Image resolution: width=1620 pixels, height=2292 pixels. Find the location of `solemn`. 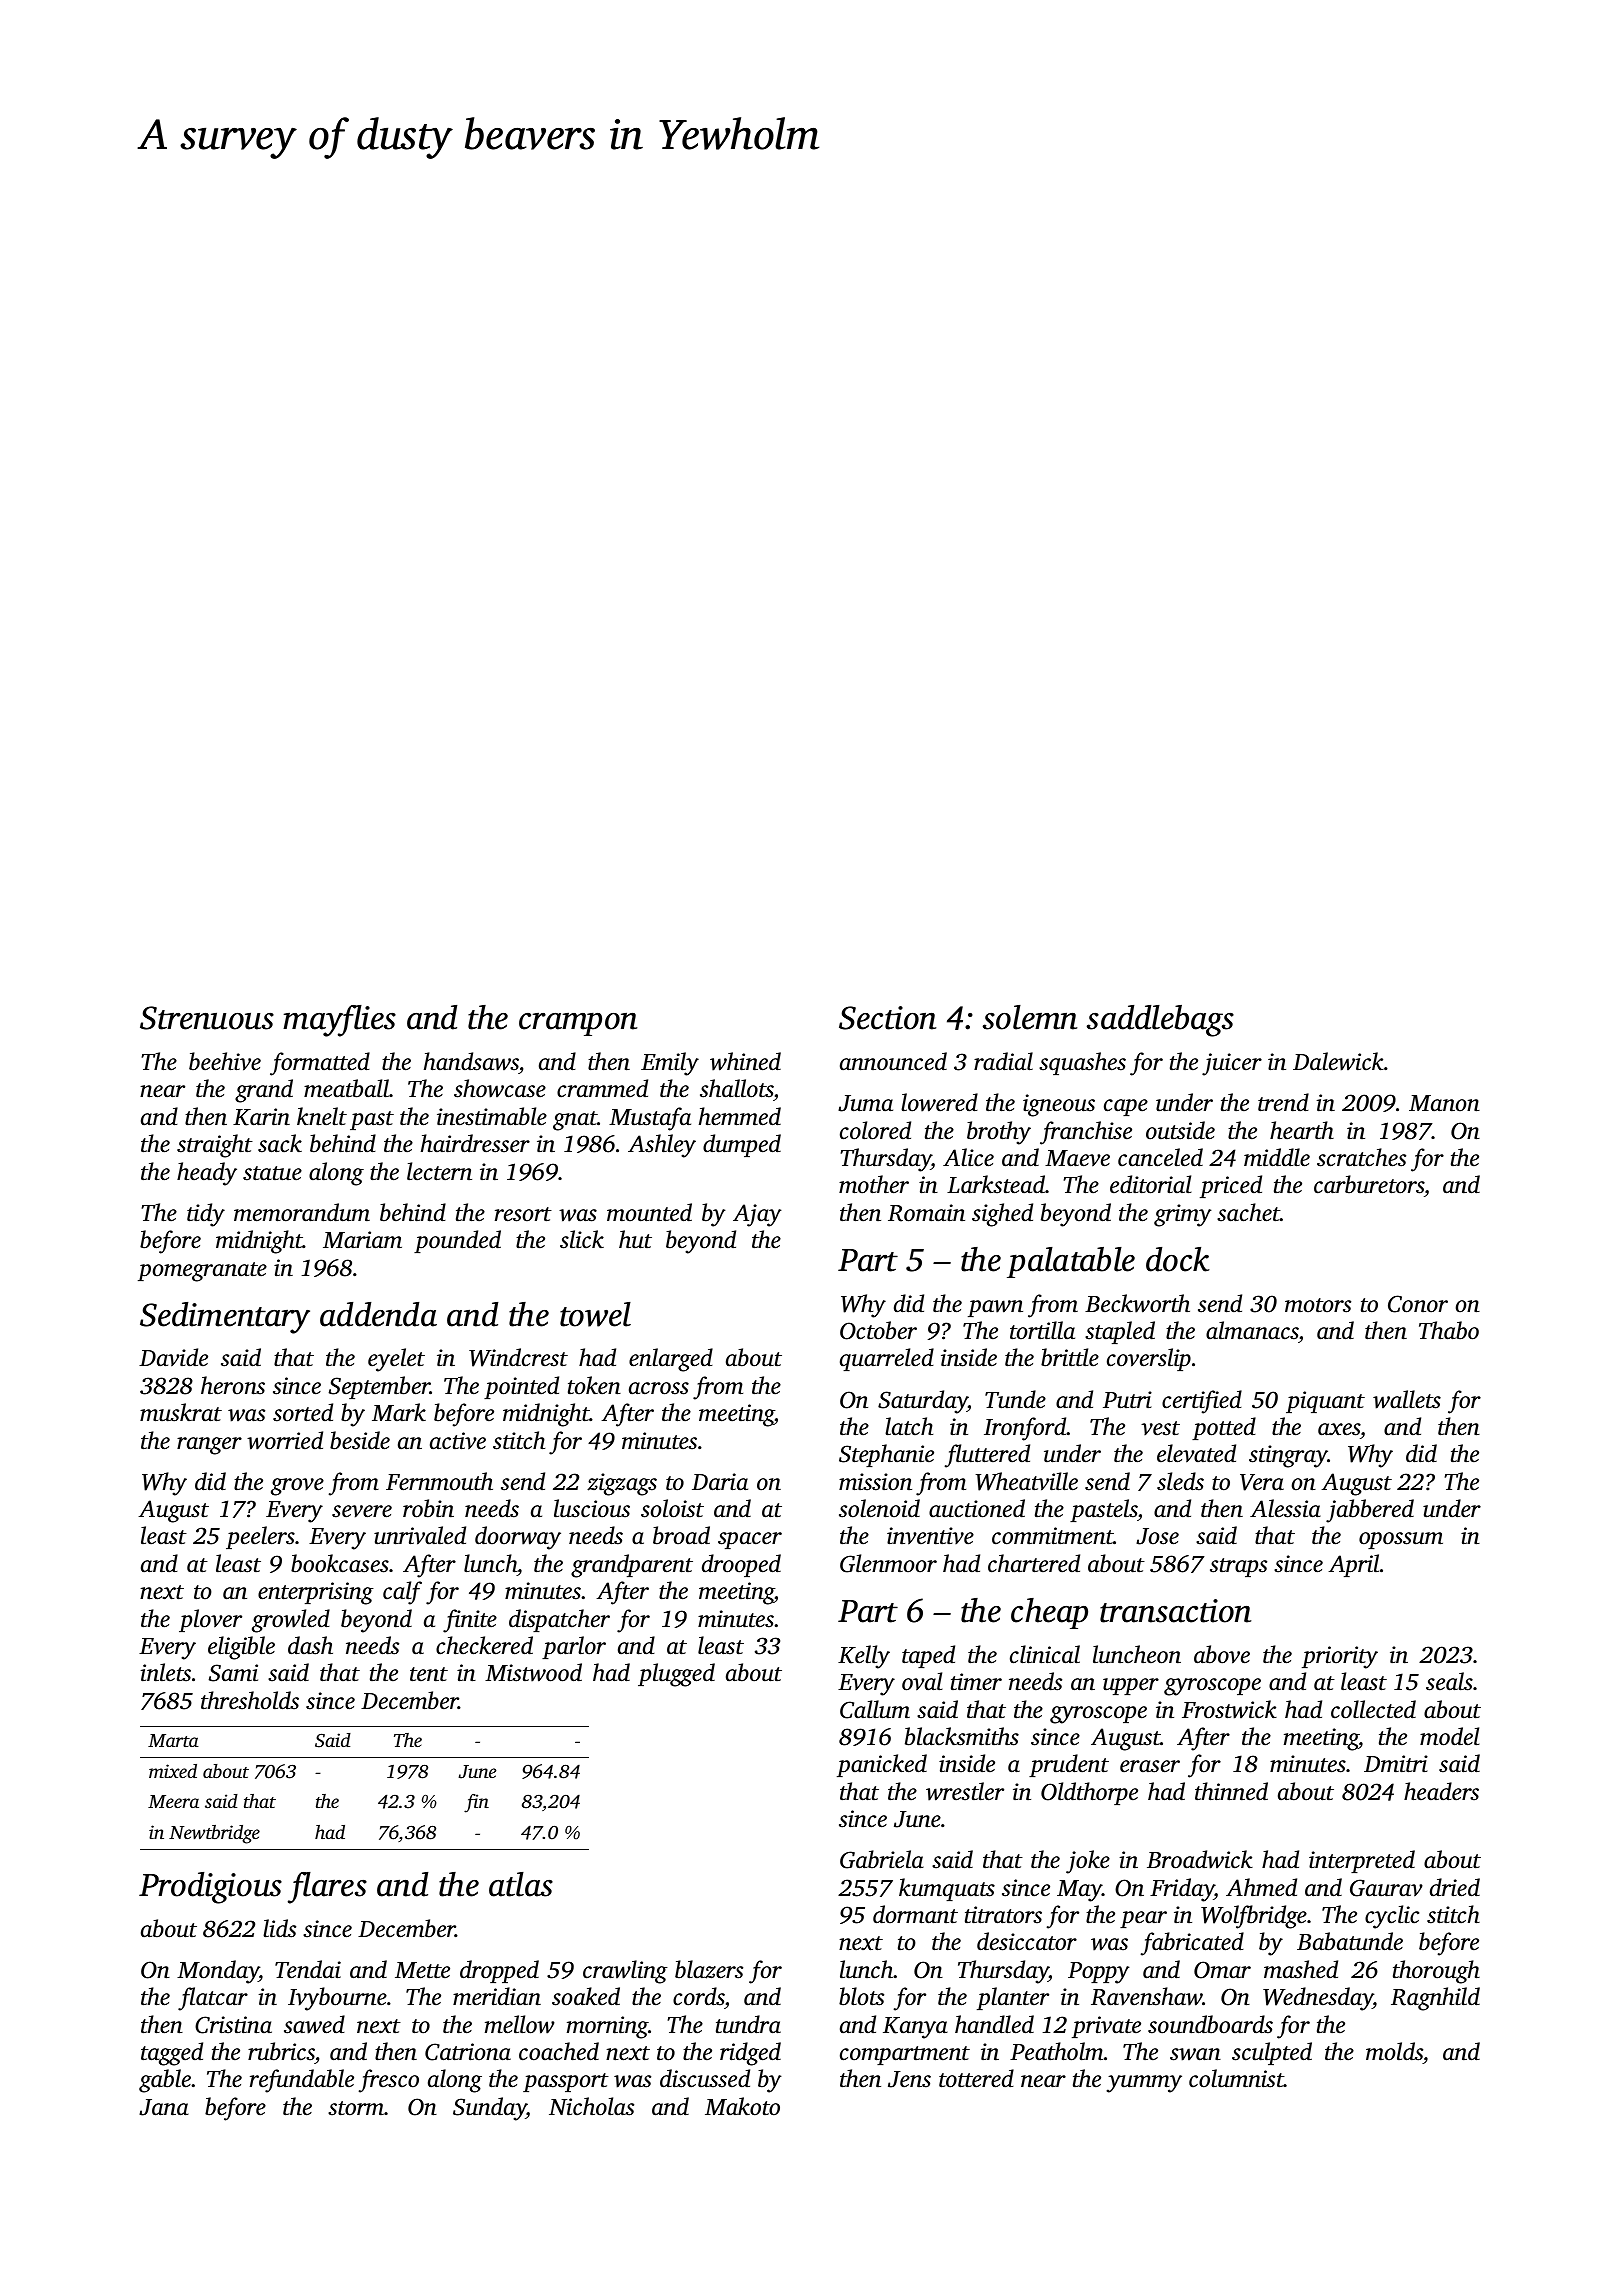

solemn is located at coordinates (1030, 1017).
